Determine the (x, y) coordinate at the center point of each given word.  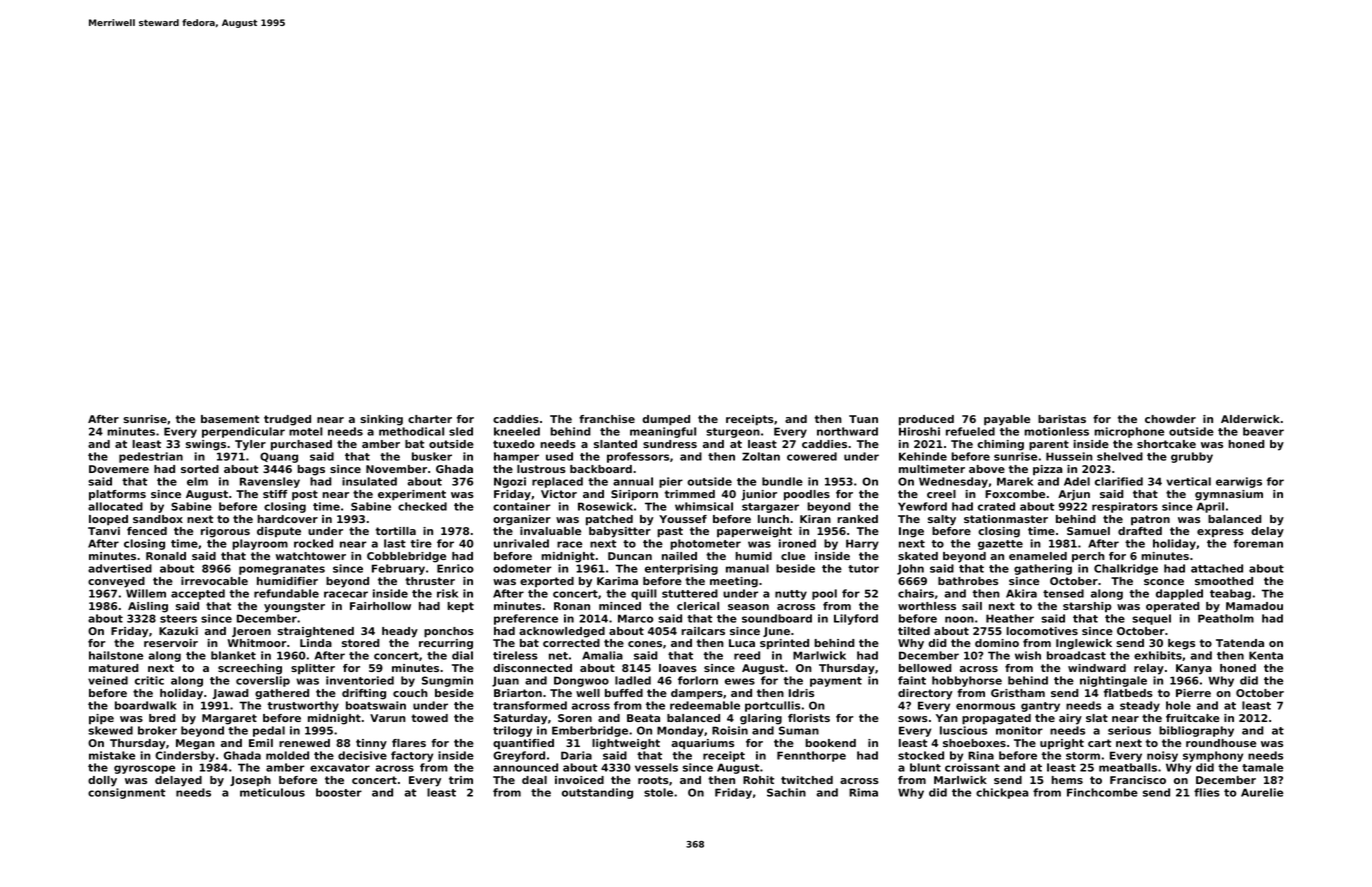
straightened (316, 632)
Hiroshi (919, 431)
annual (633, 481)
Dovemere (119, 469)
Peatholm (1226, 618)
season (748, 607)
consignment (127, 793)
